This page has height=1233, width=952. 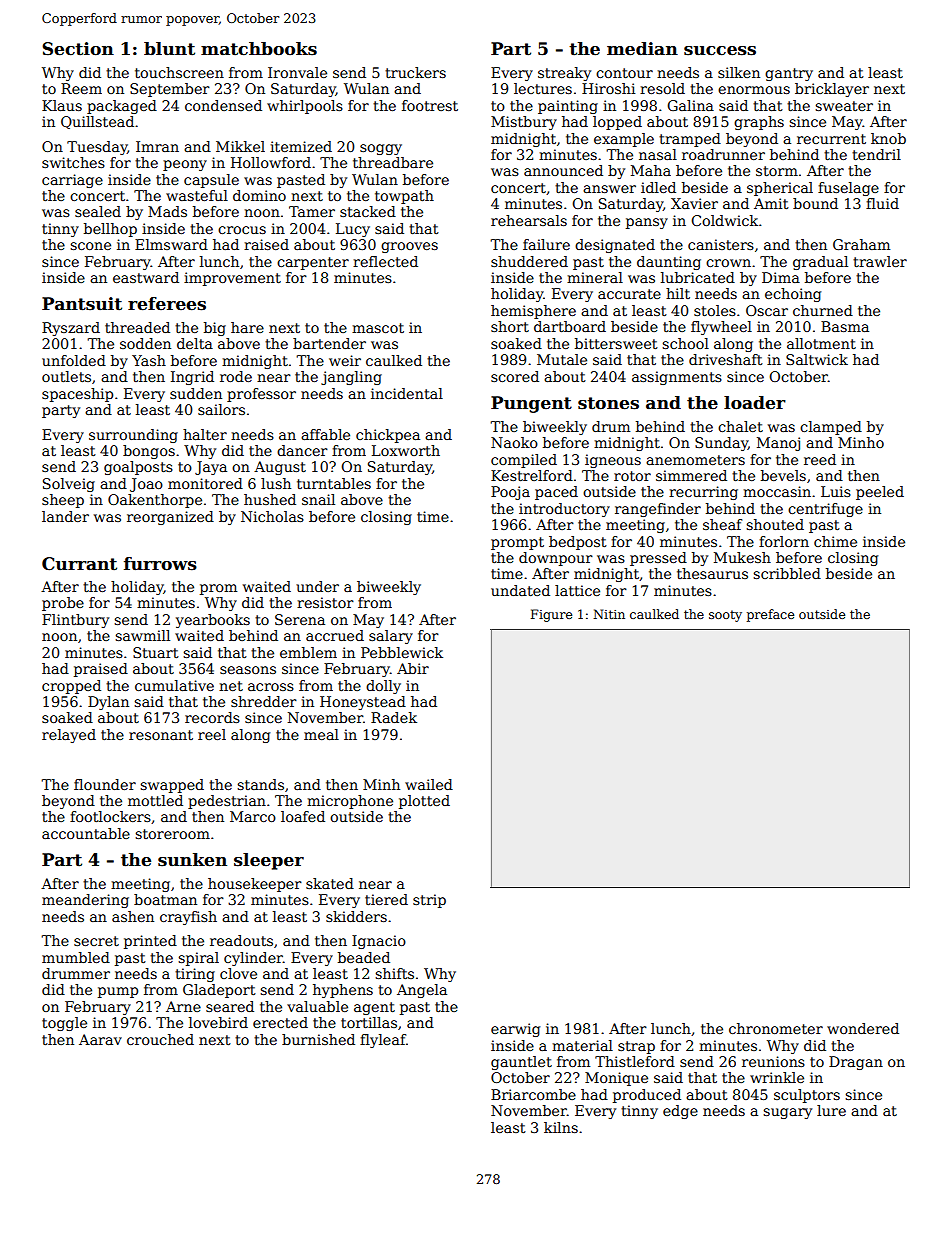 I want to click on median, so click(x=642, y=49).
